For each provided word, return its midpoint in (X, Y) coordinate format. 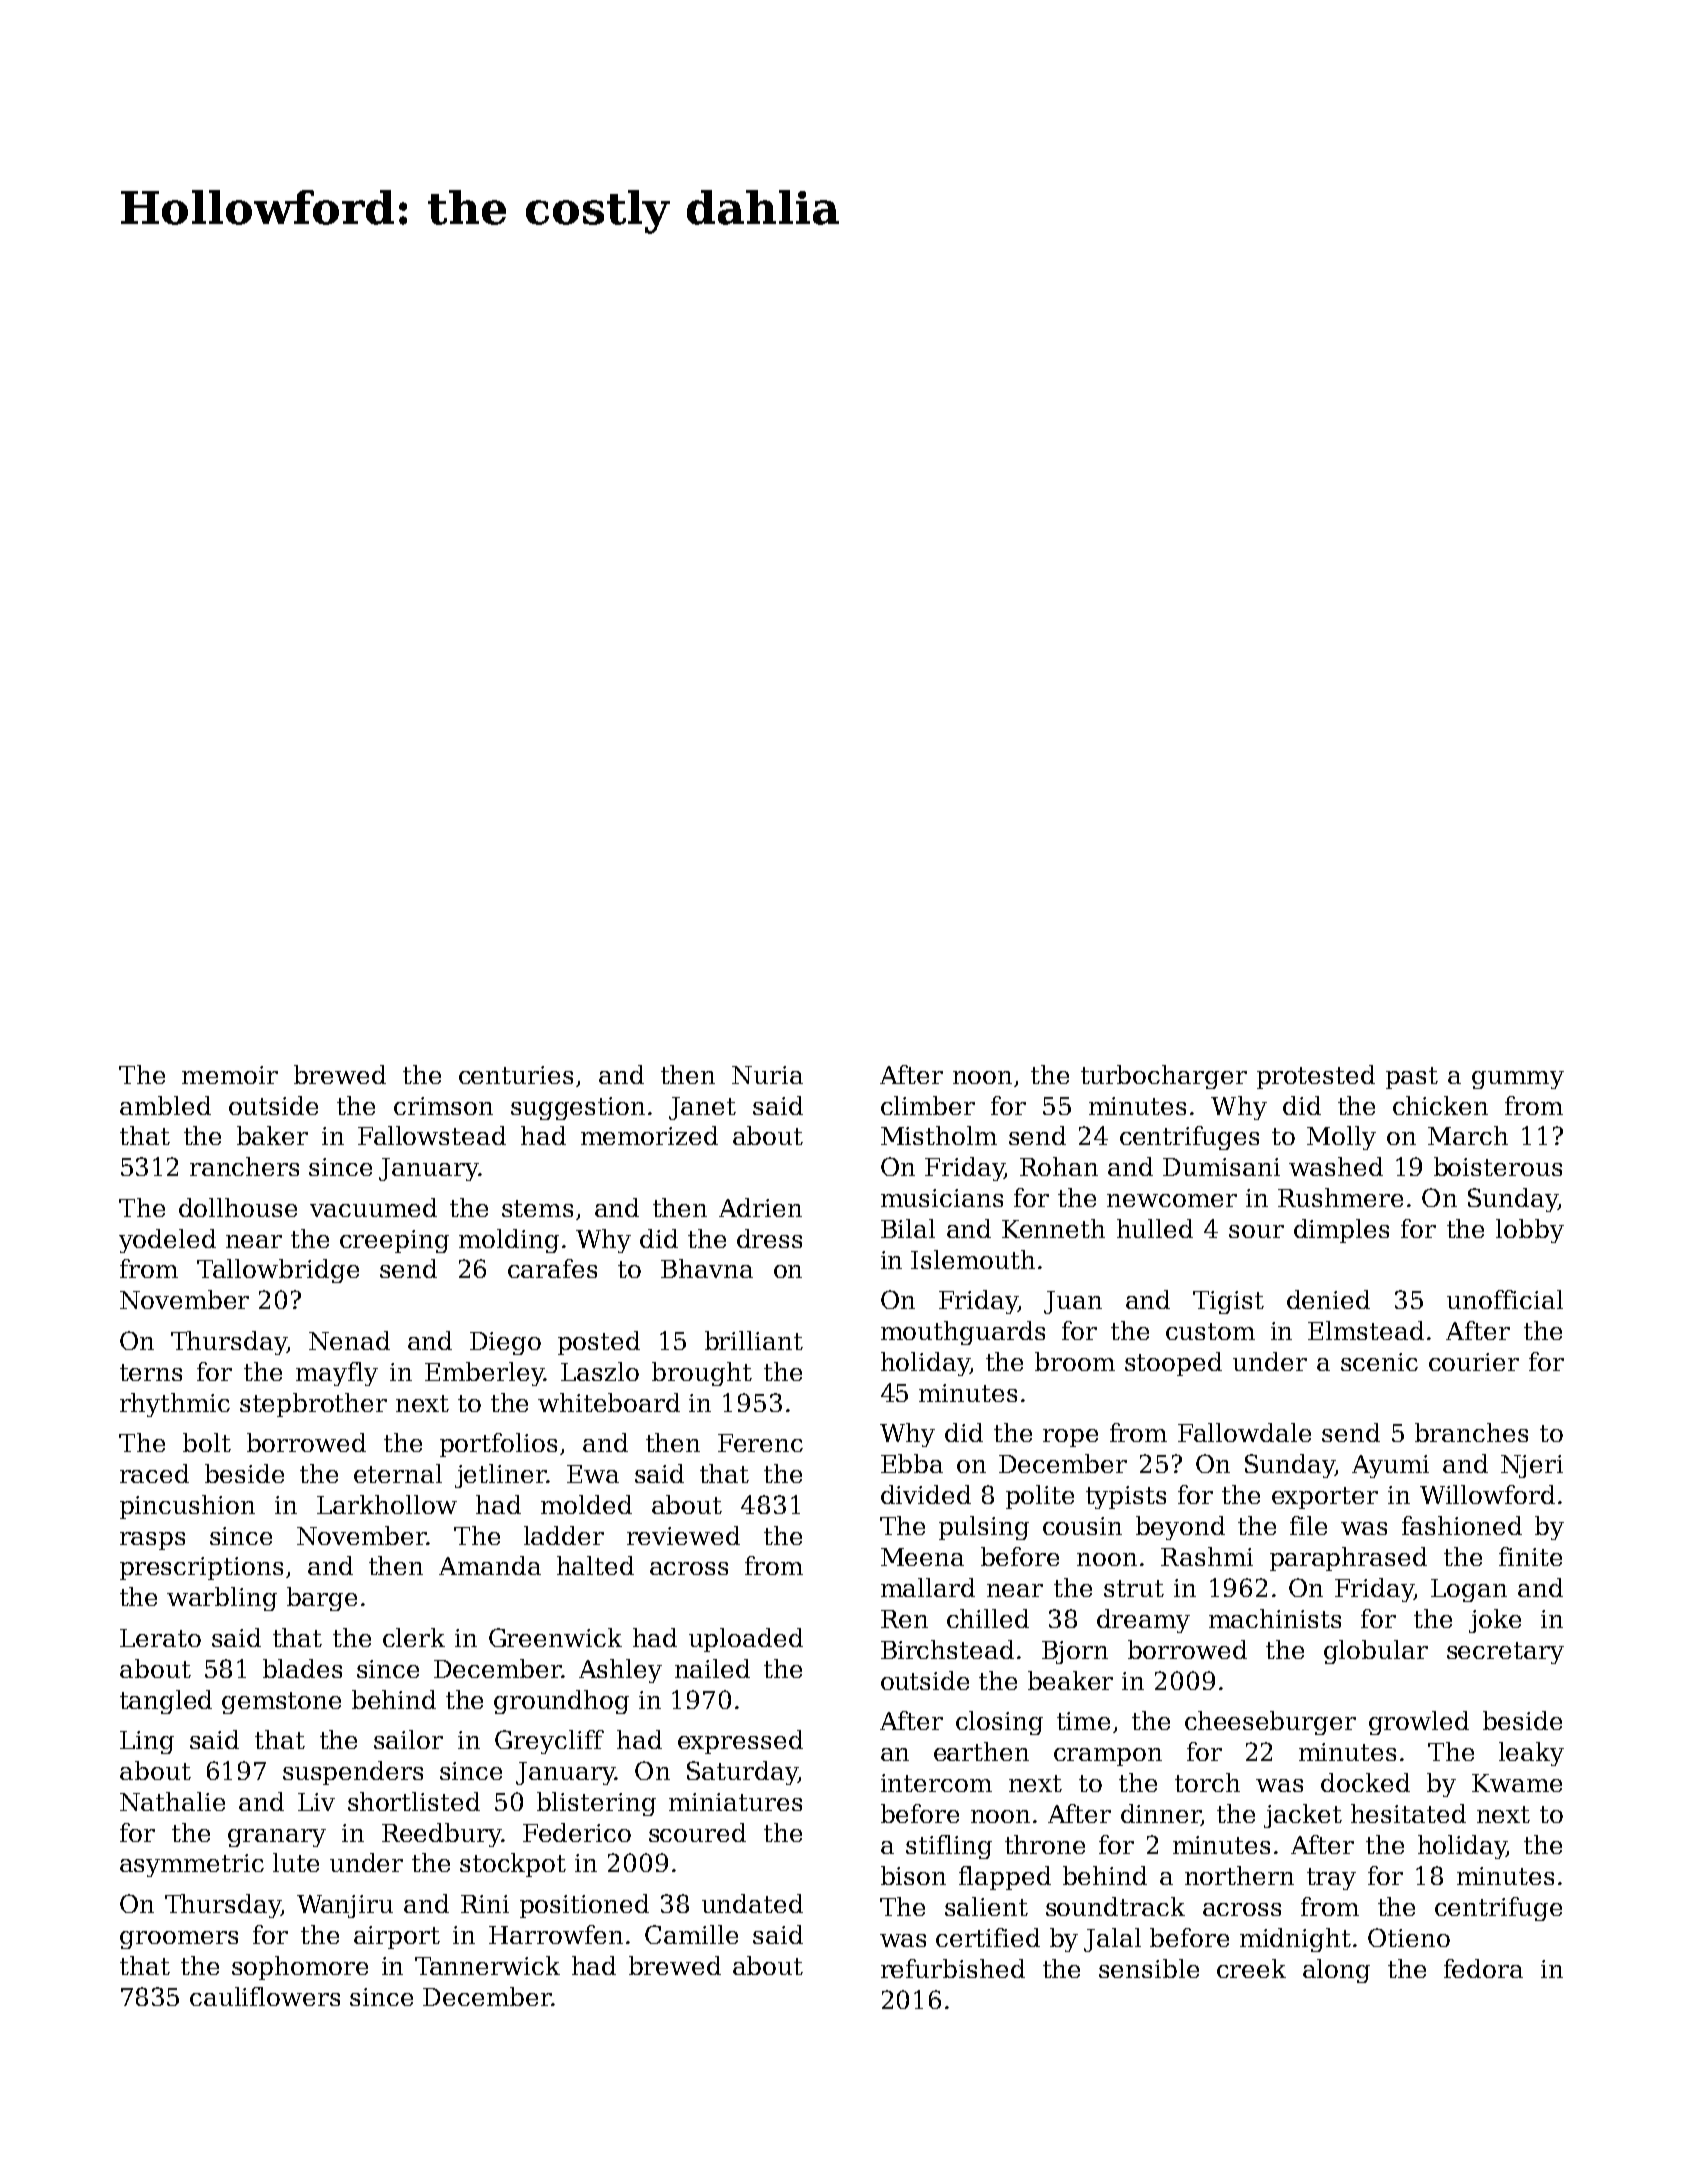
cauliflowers (265, 1996)
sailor (408, 1739)
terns (151, 1372)
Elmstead (1366, 1330)
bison (913, 1875)
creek (1251, 1968)
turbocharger (1164, 1077)
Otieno (1409, 1937)
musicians (942, 1198)
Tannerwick (487, 1965)
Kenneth (1053, 1228)
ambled (165, 1105)
